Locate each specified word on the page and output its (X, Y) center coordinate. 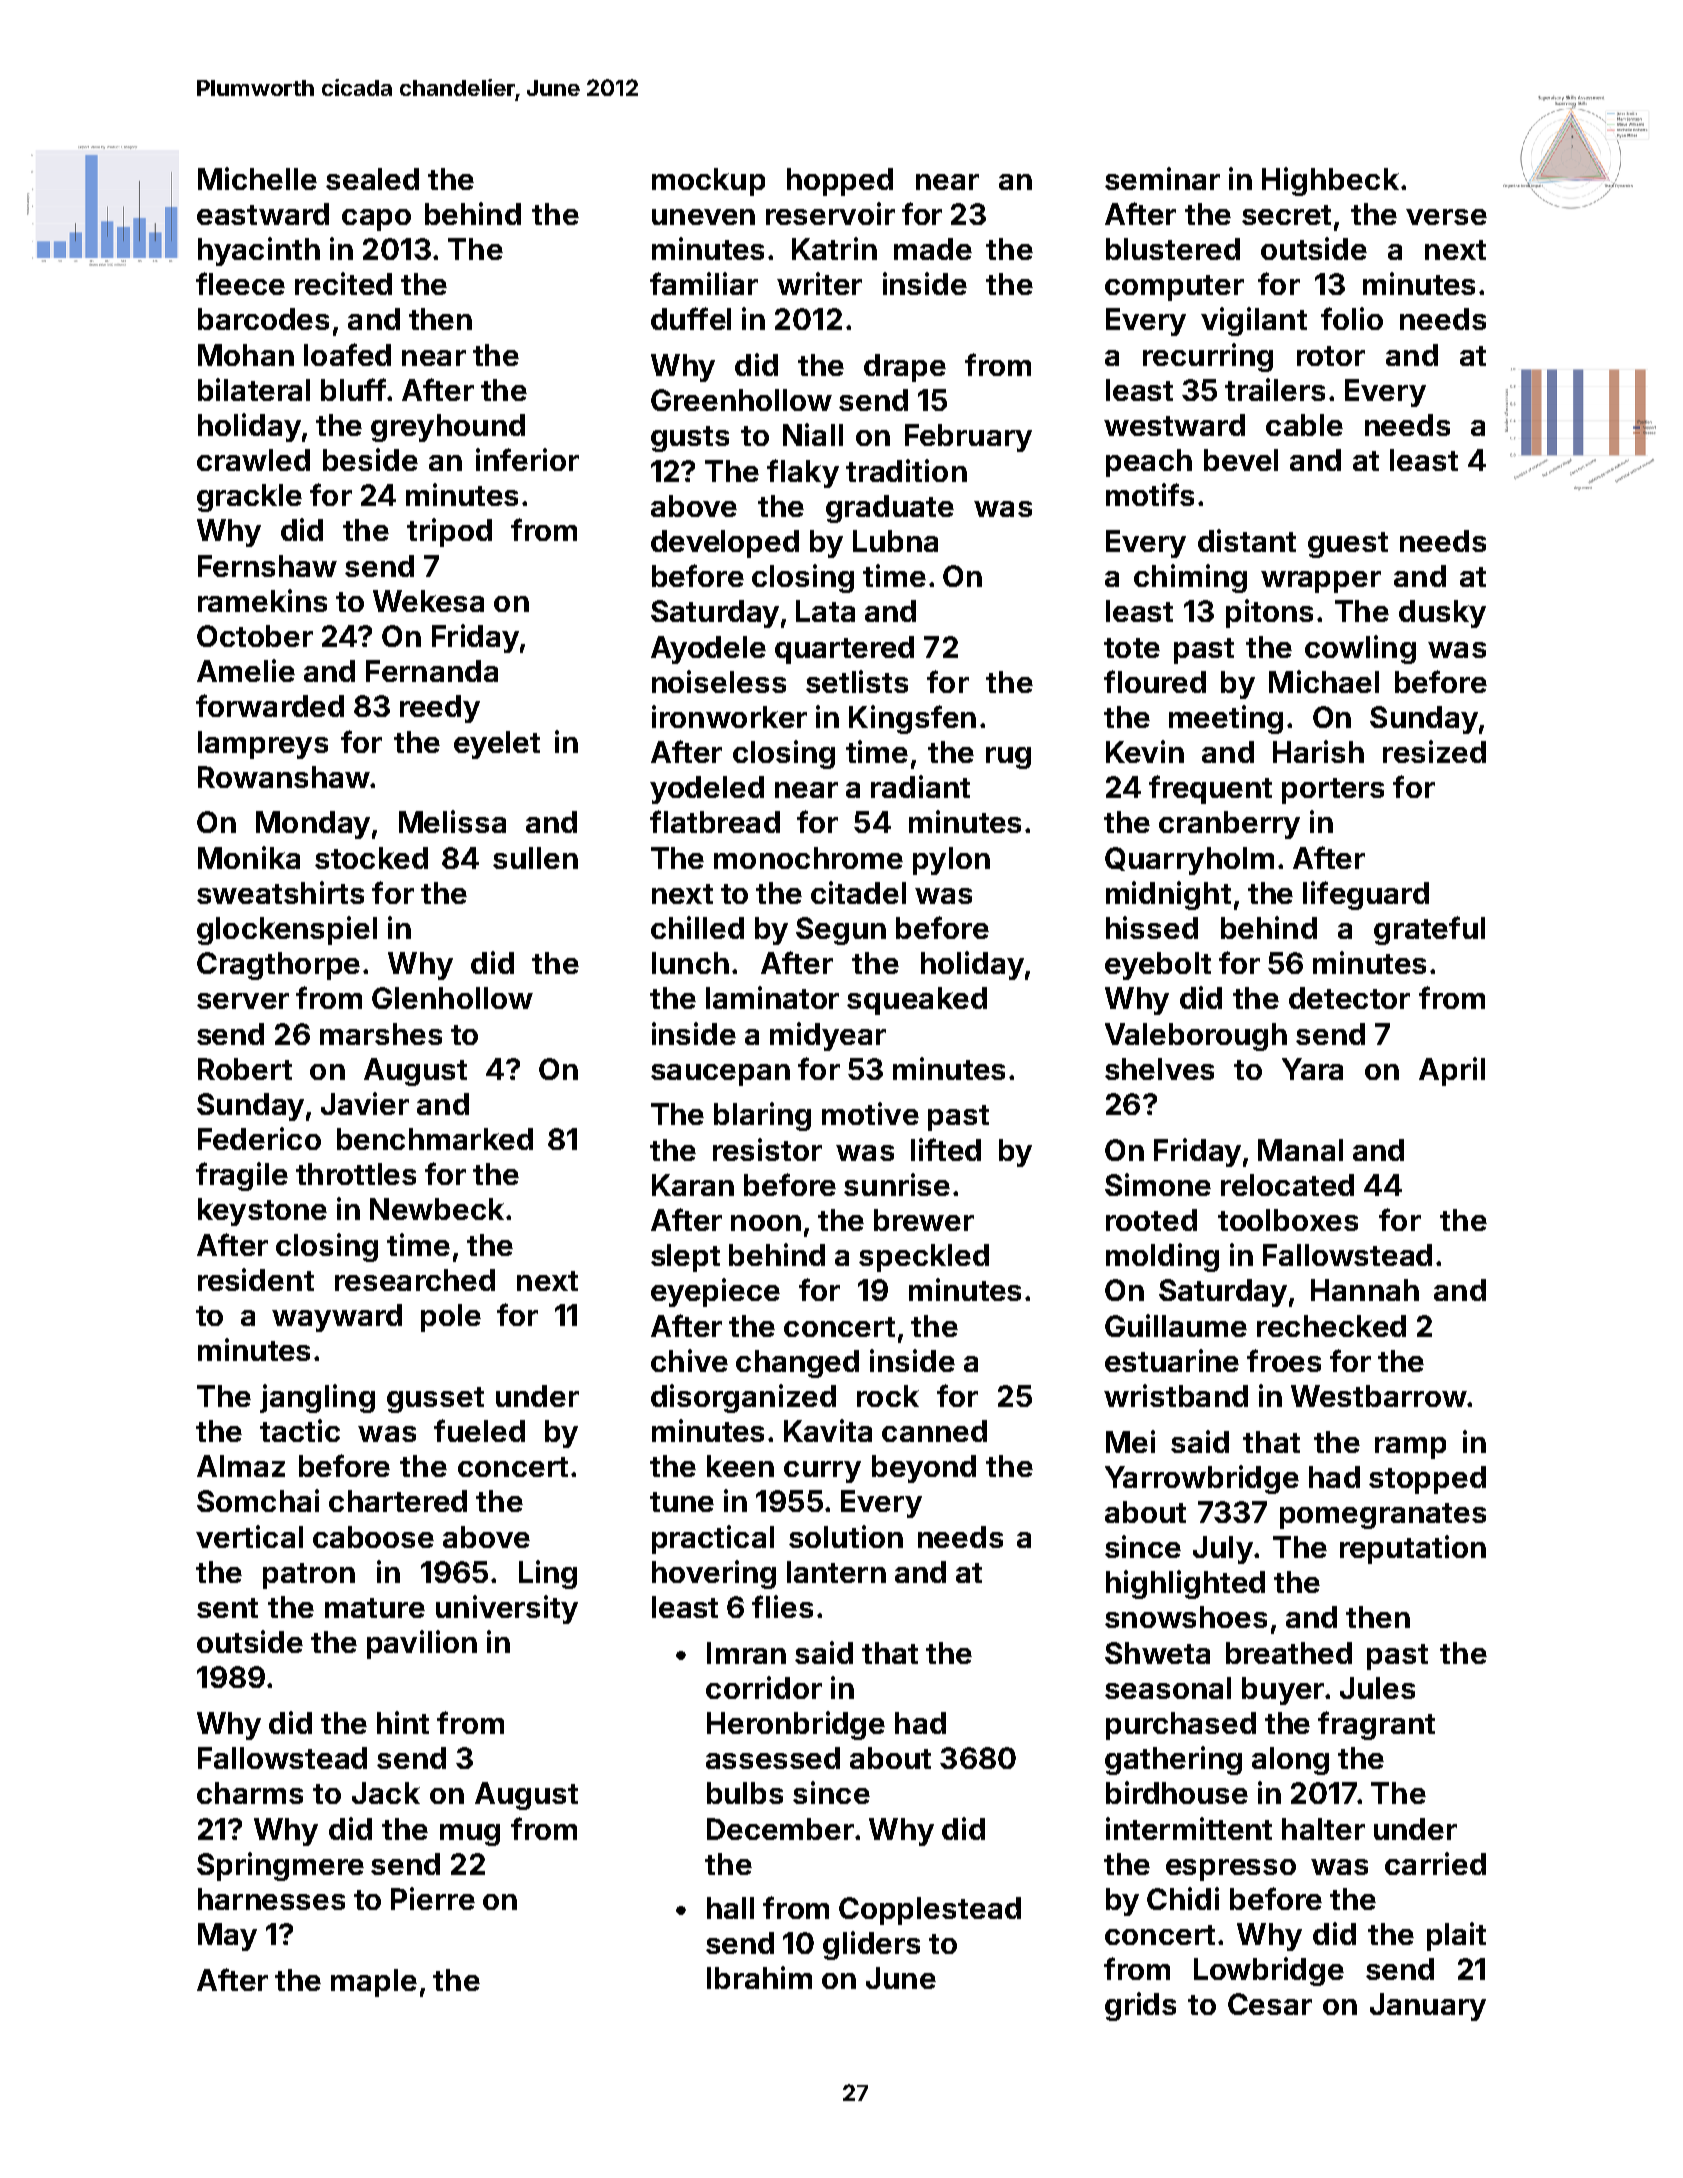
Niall (813, 434)
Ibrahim (759, 1977)
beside (370, 459)
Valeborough (1196, 1037)
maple (374, 1983)
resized (1434, 751)
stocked (371, 858)
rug (1008, 758)
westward (1174, 425)
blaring (762, 1116)
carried (1435, 1863)
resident (256, 1279)
